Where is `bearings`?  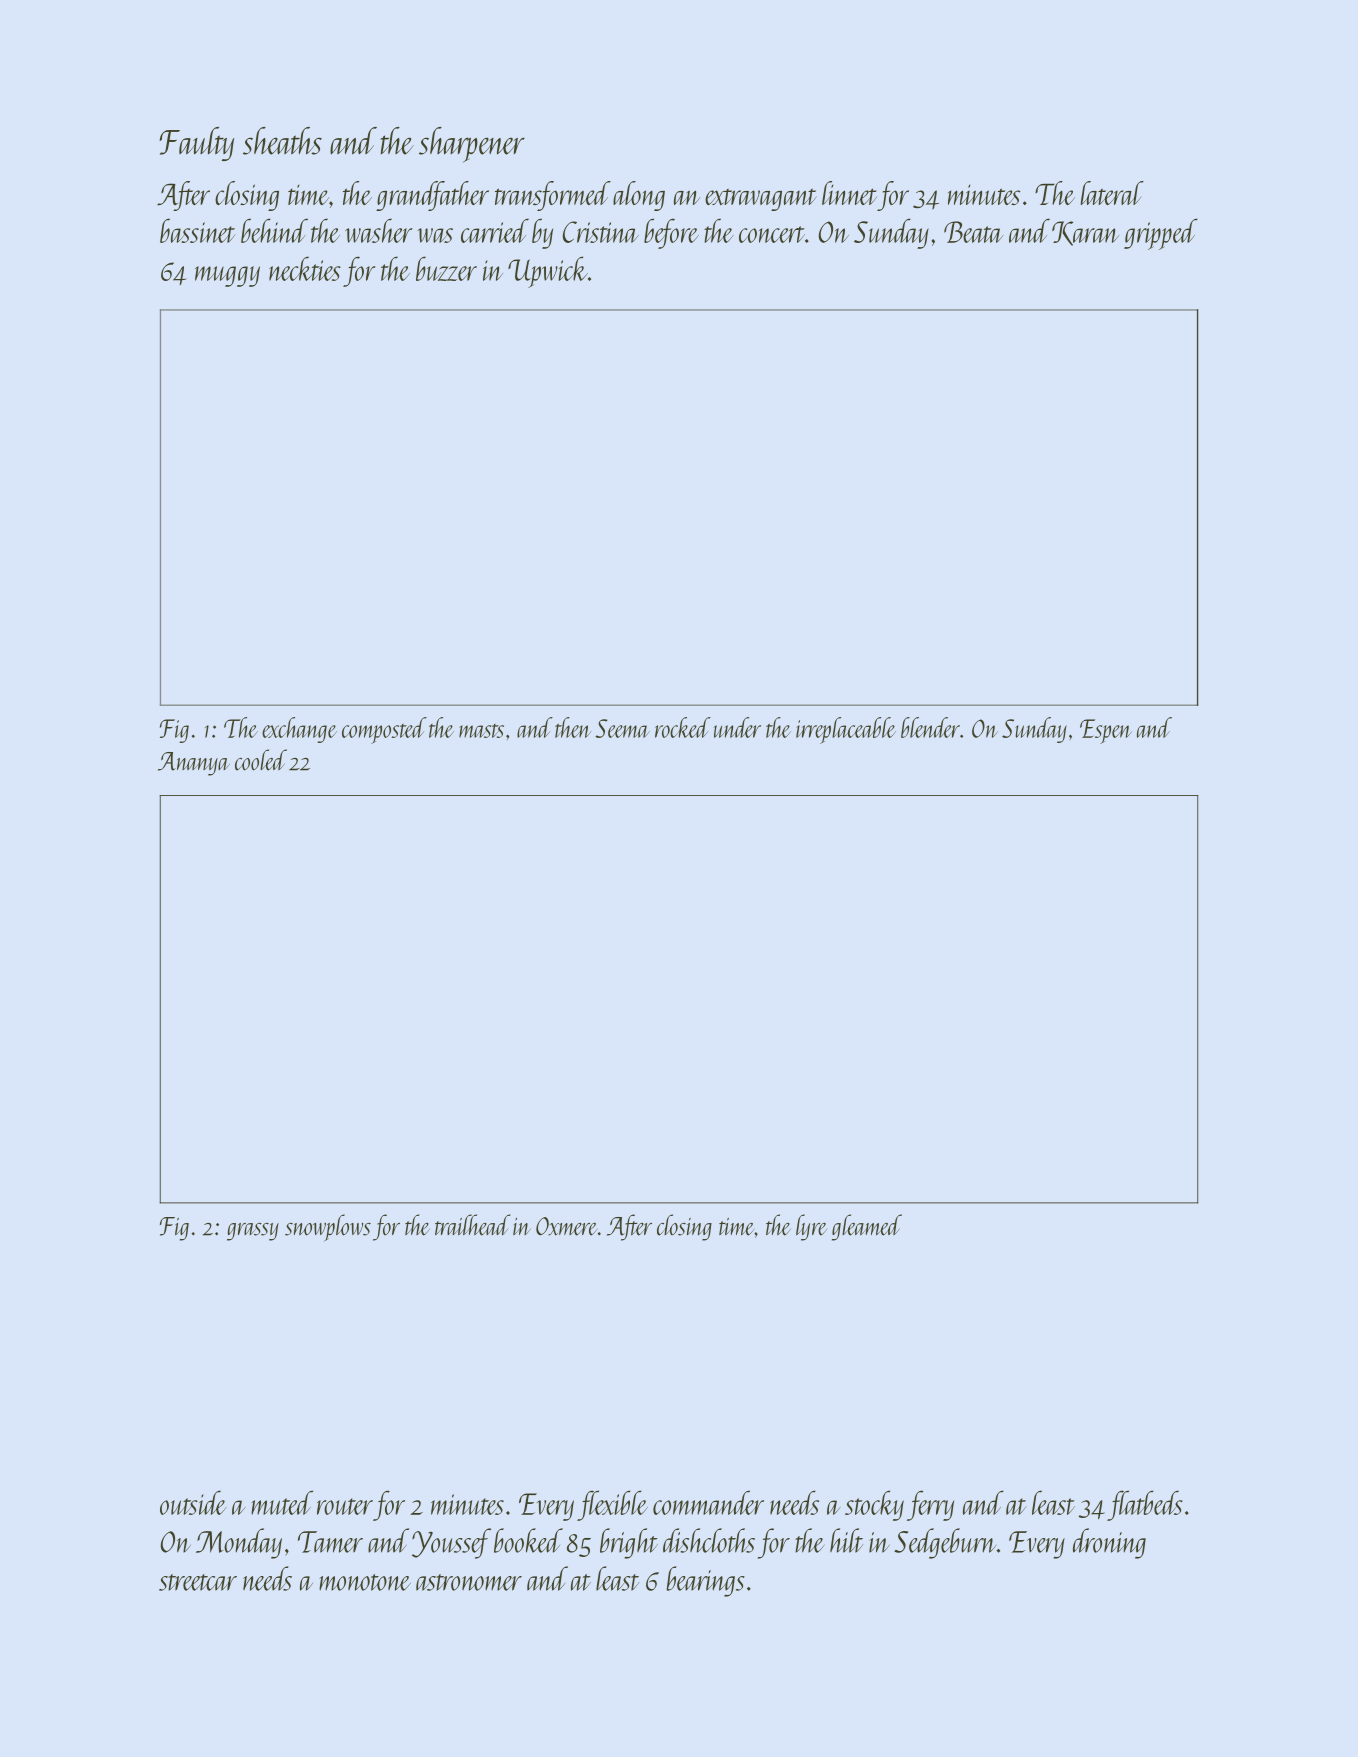
bearings is located at coordinates (706, 1581).
